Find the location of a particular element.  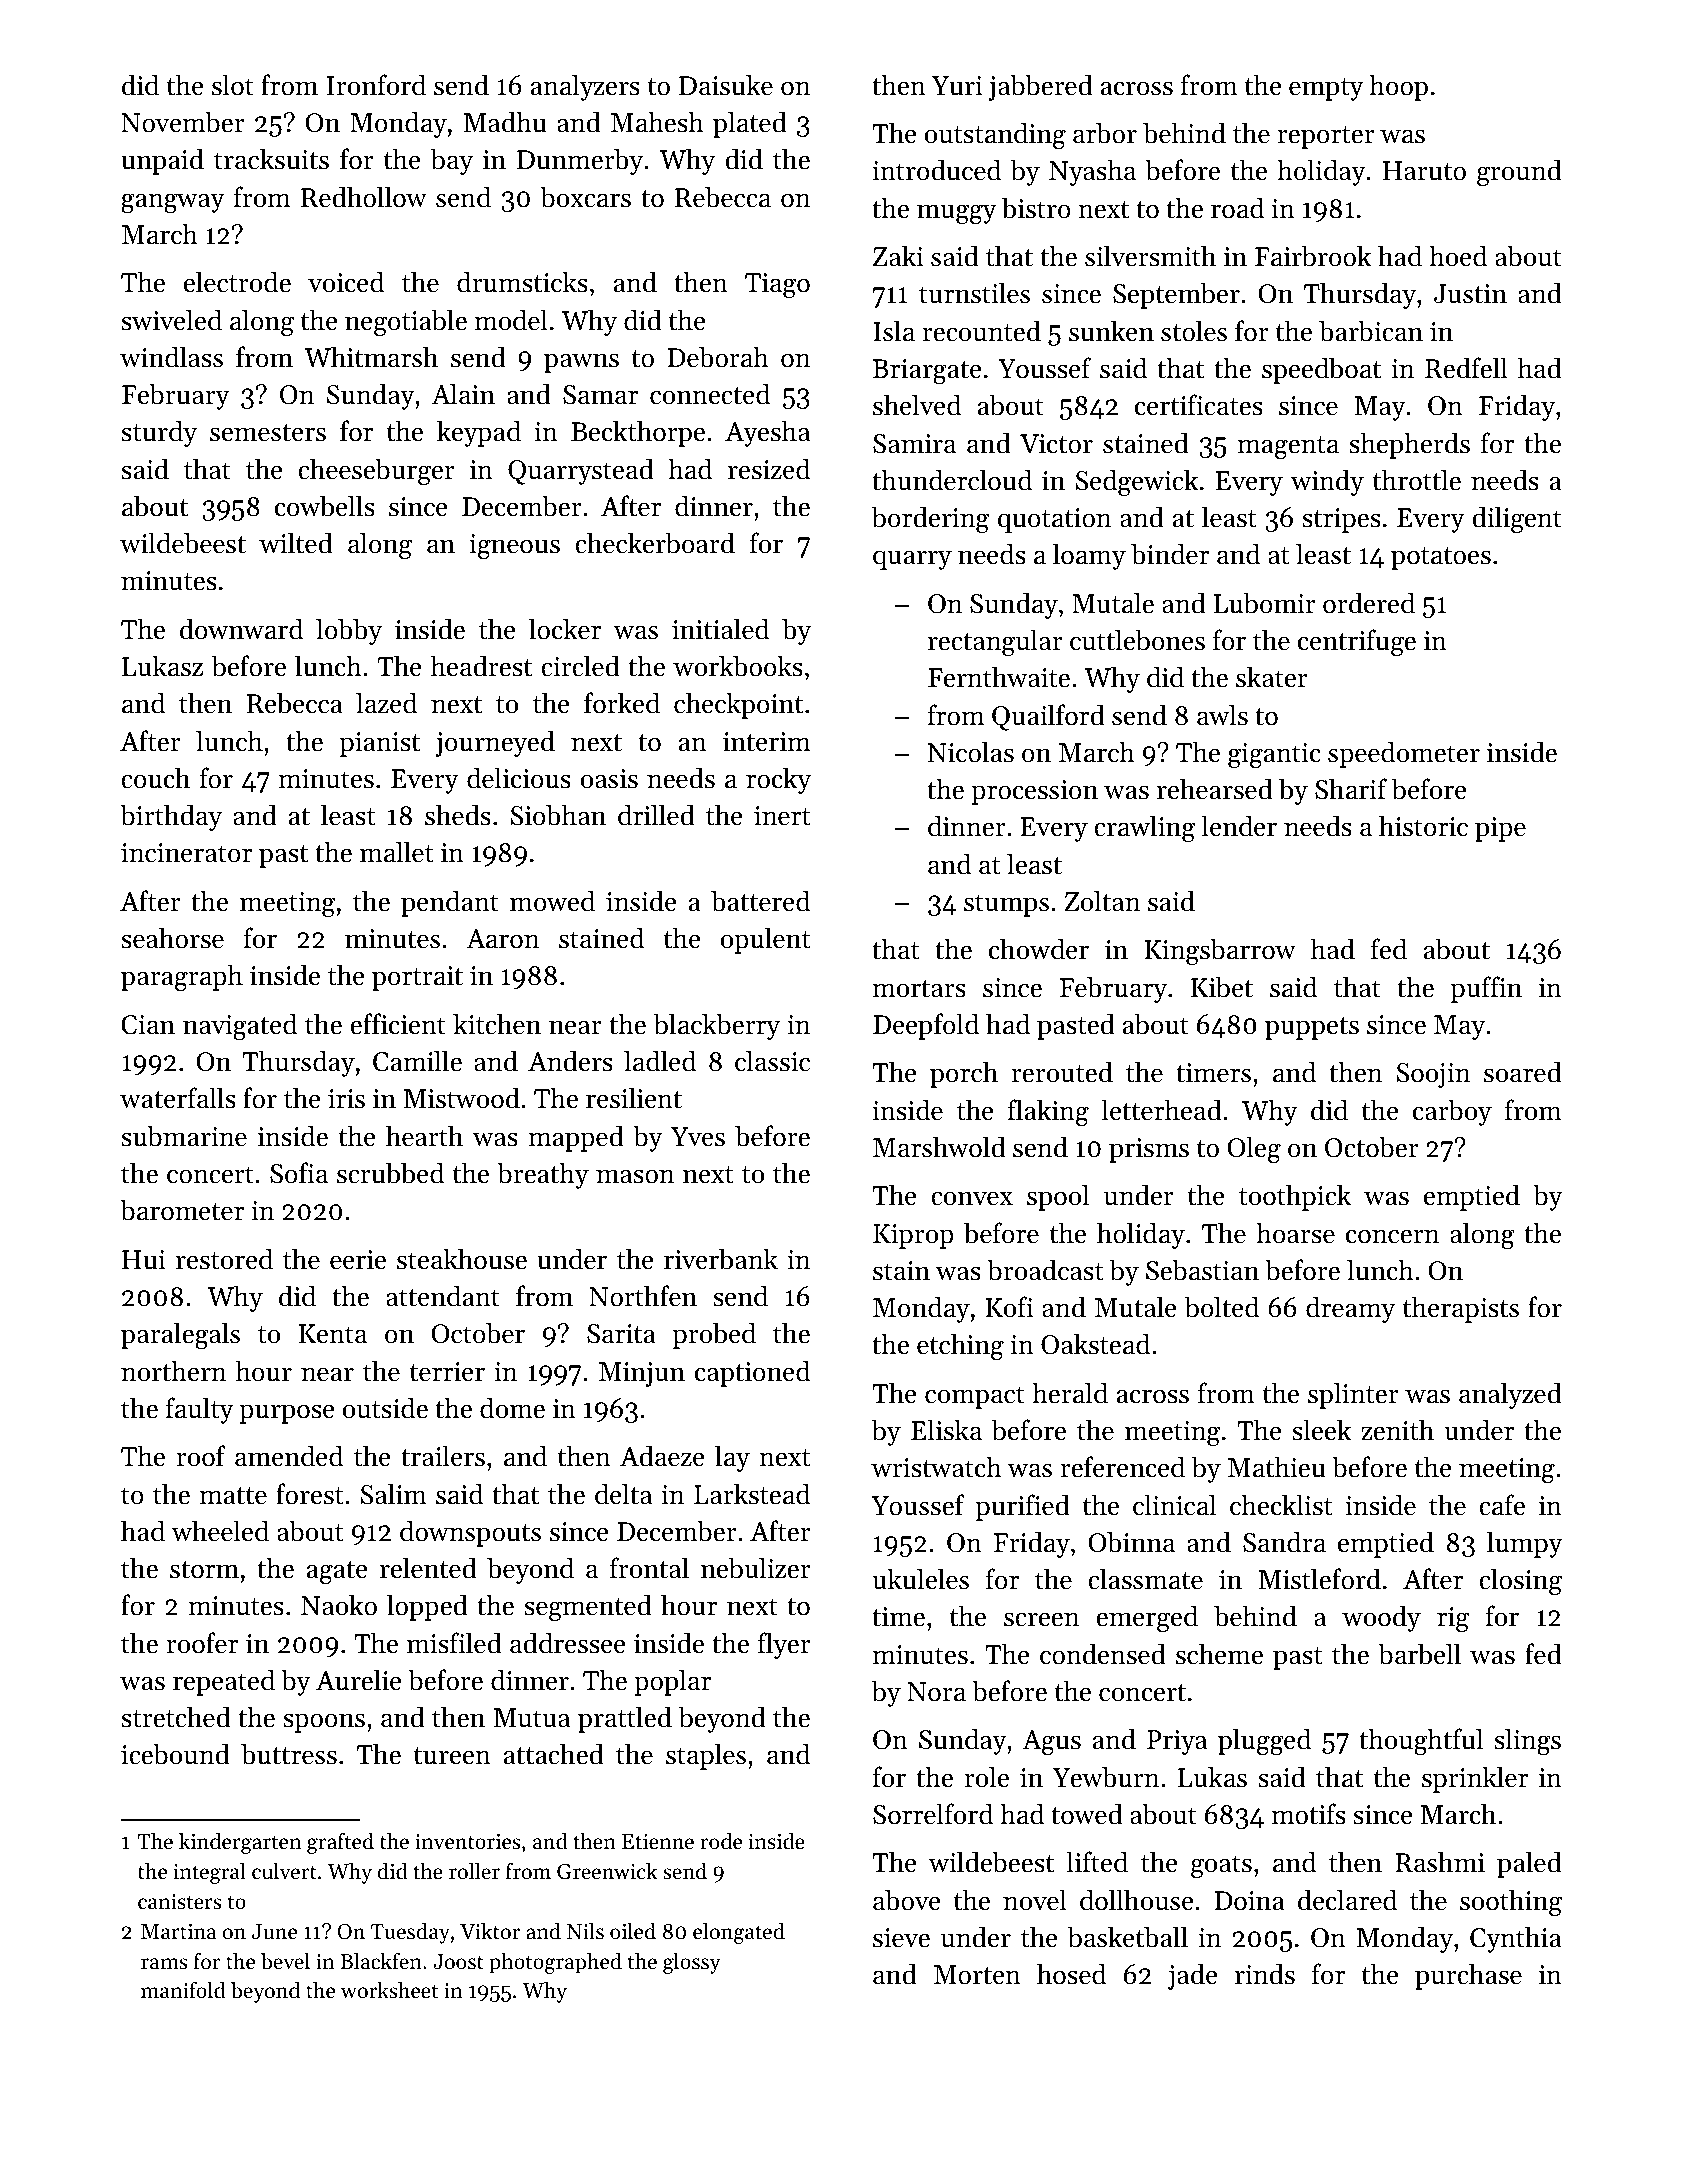

negotiable is located at coordinates (406, 323).
